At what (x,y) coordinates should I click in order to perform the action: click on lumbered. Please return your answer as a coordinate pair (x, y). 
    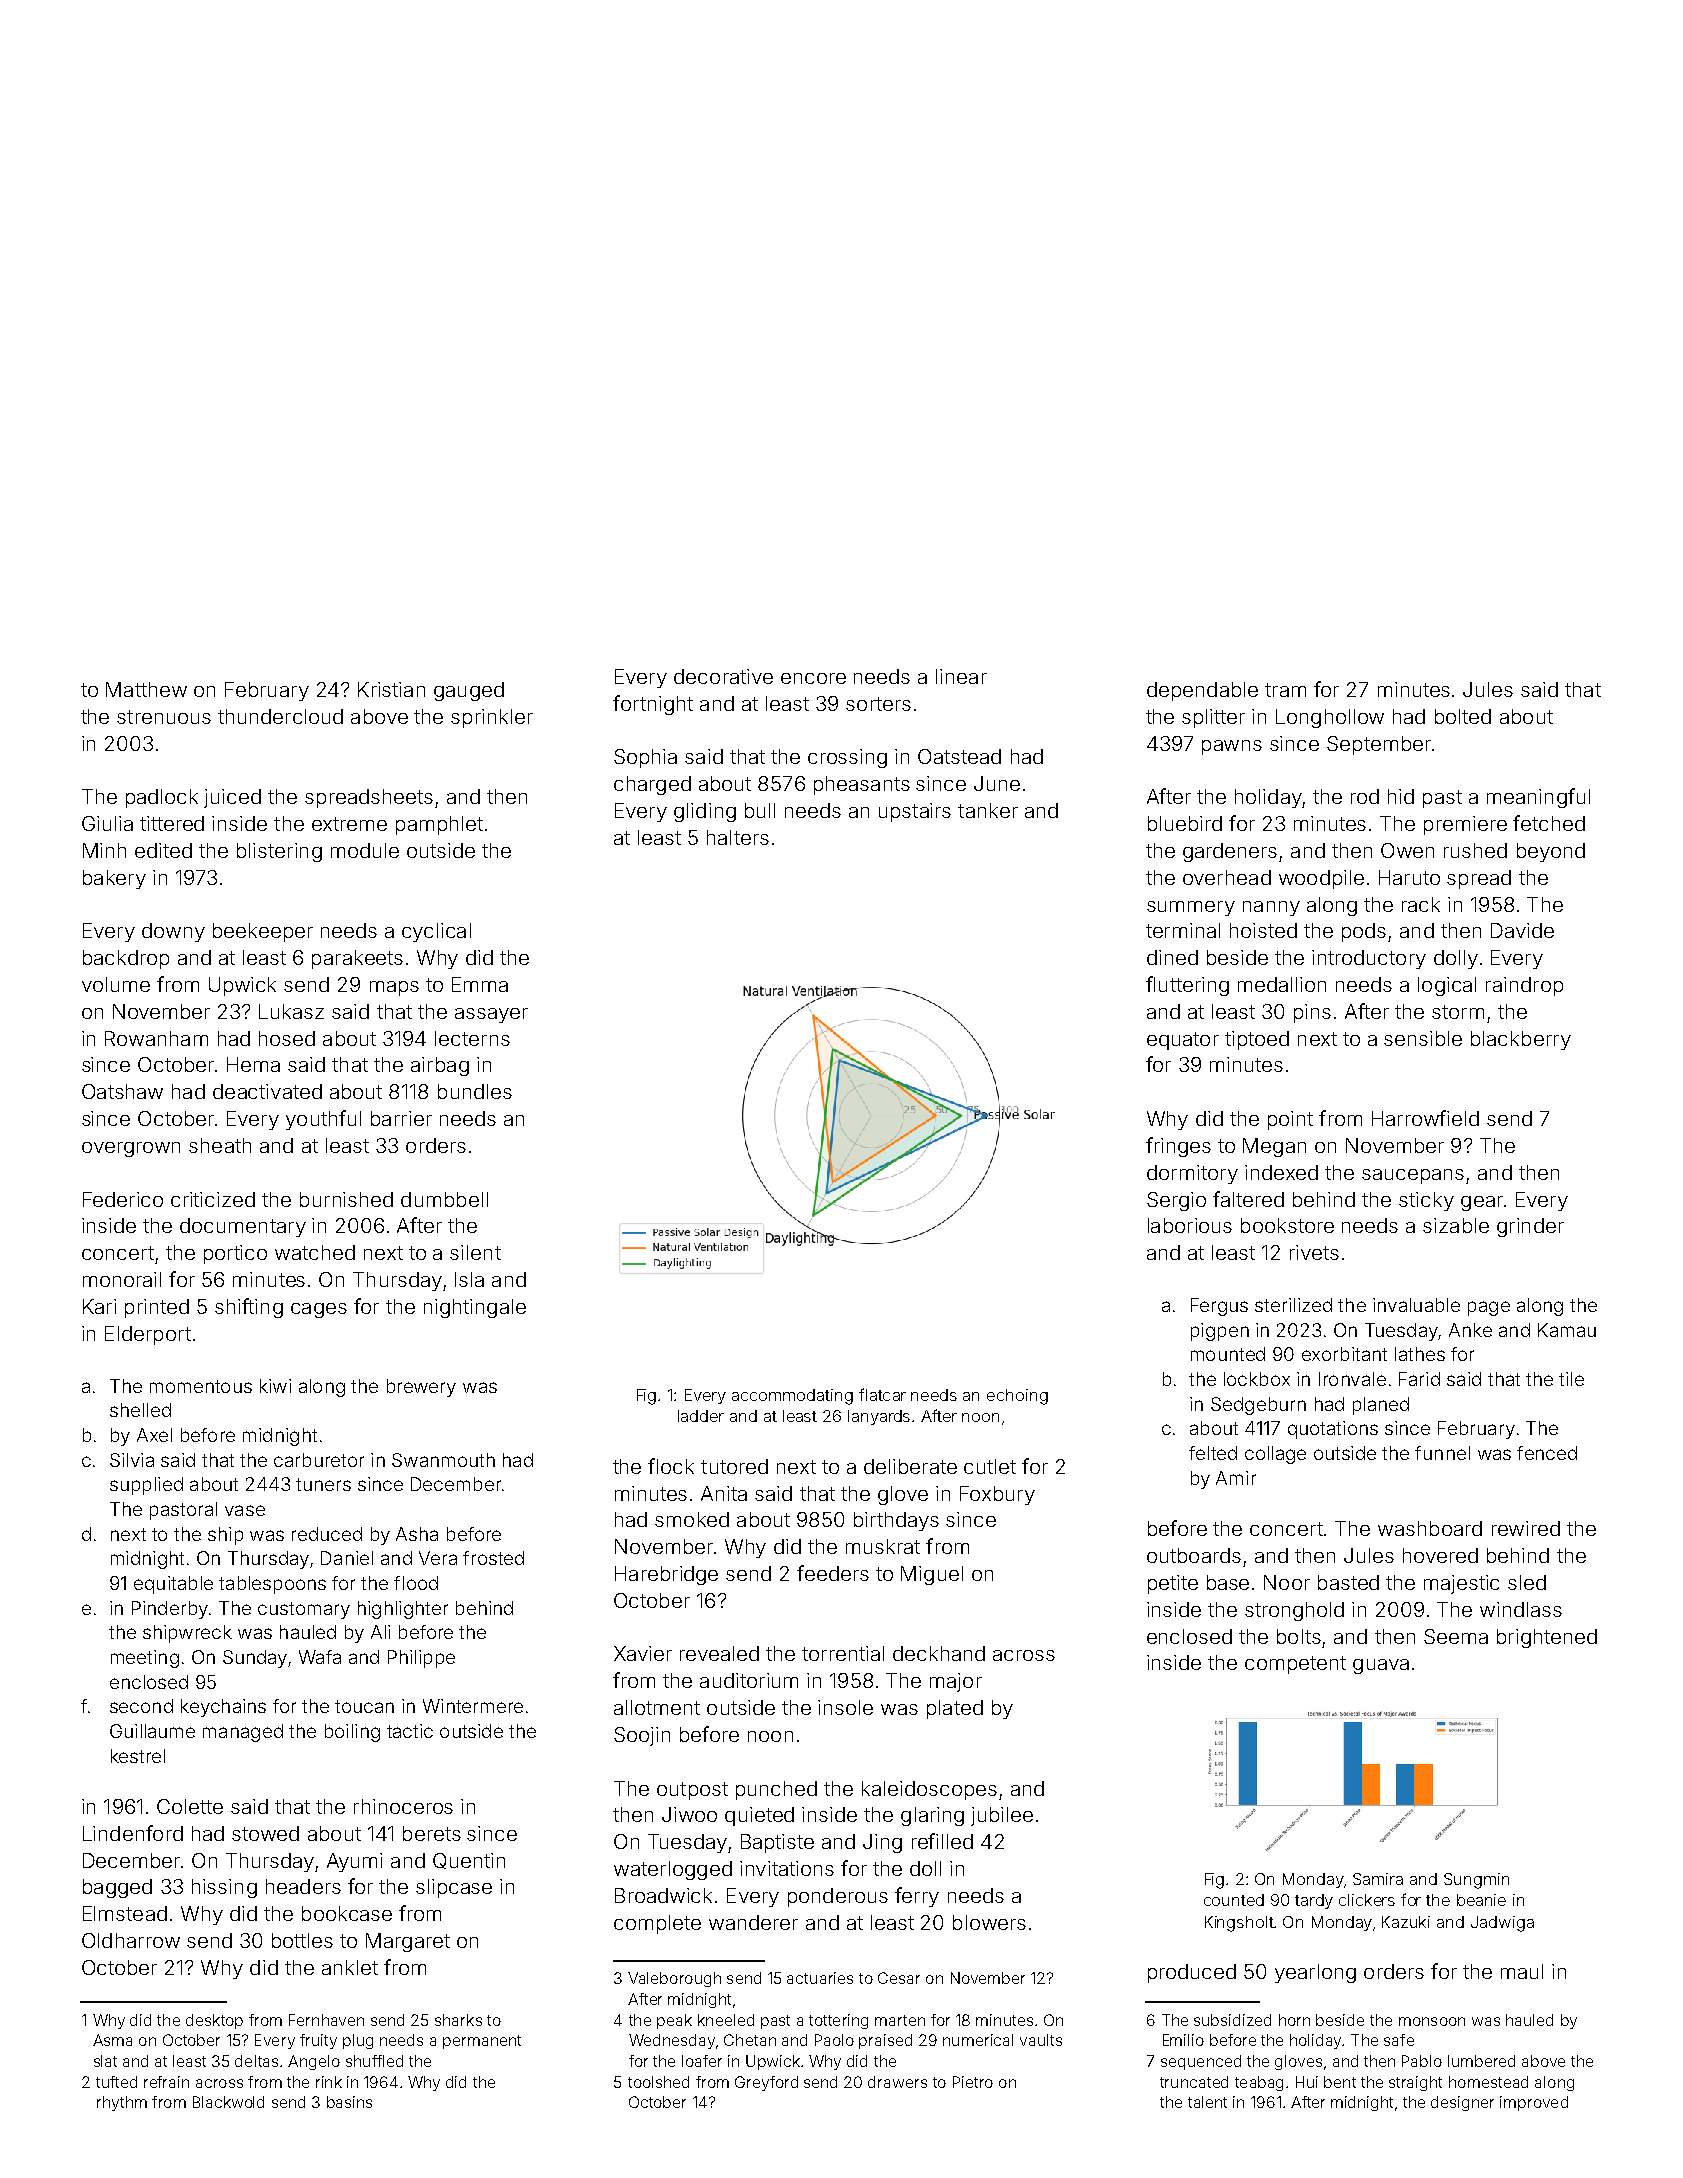
    Looking at the image, I should click on (1481, 2061).
